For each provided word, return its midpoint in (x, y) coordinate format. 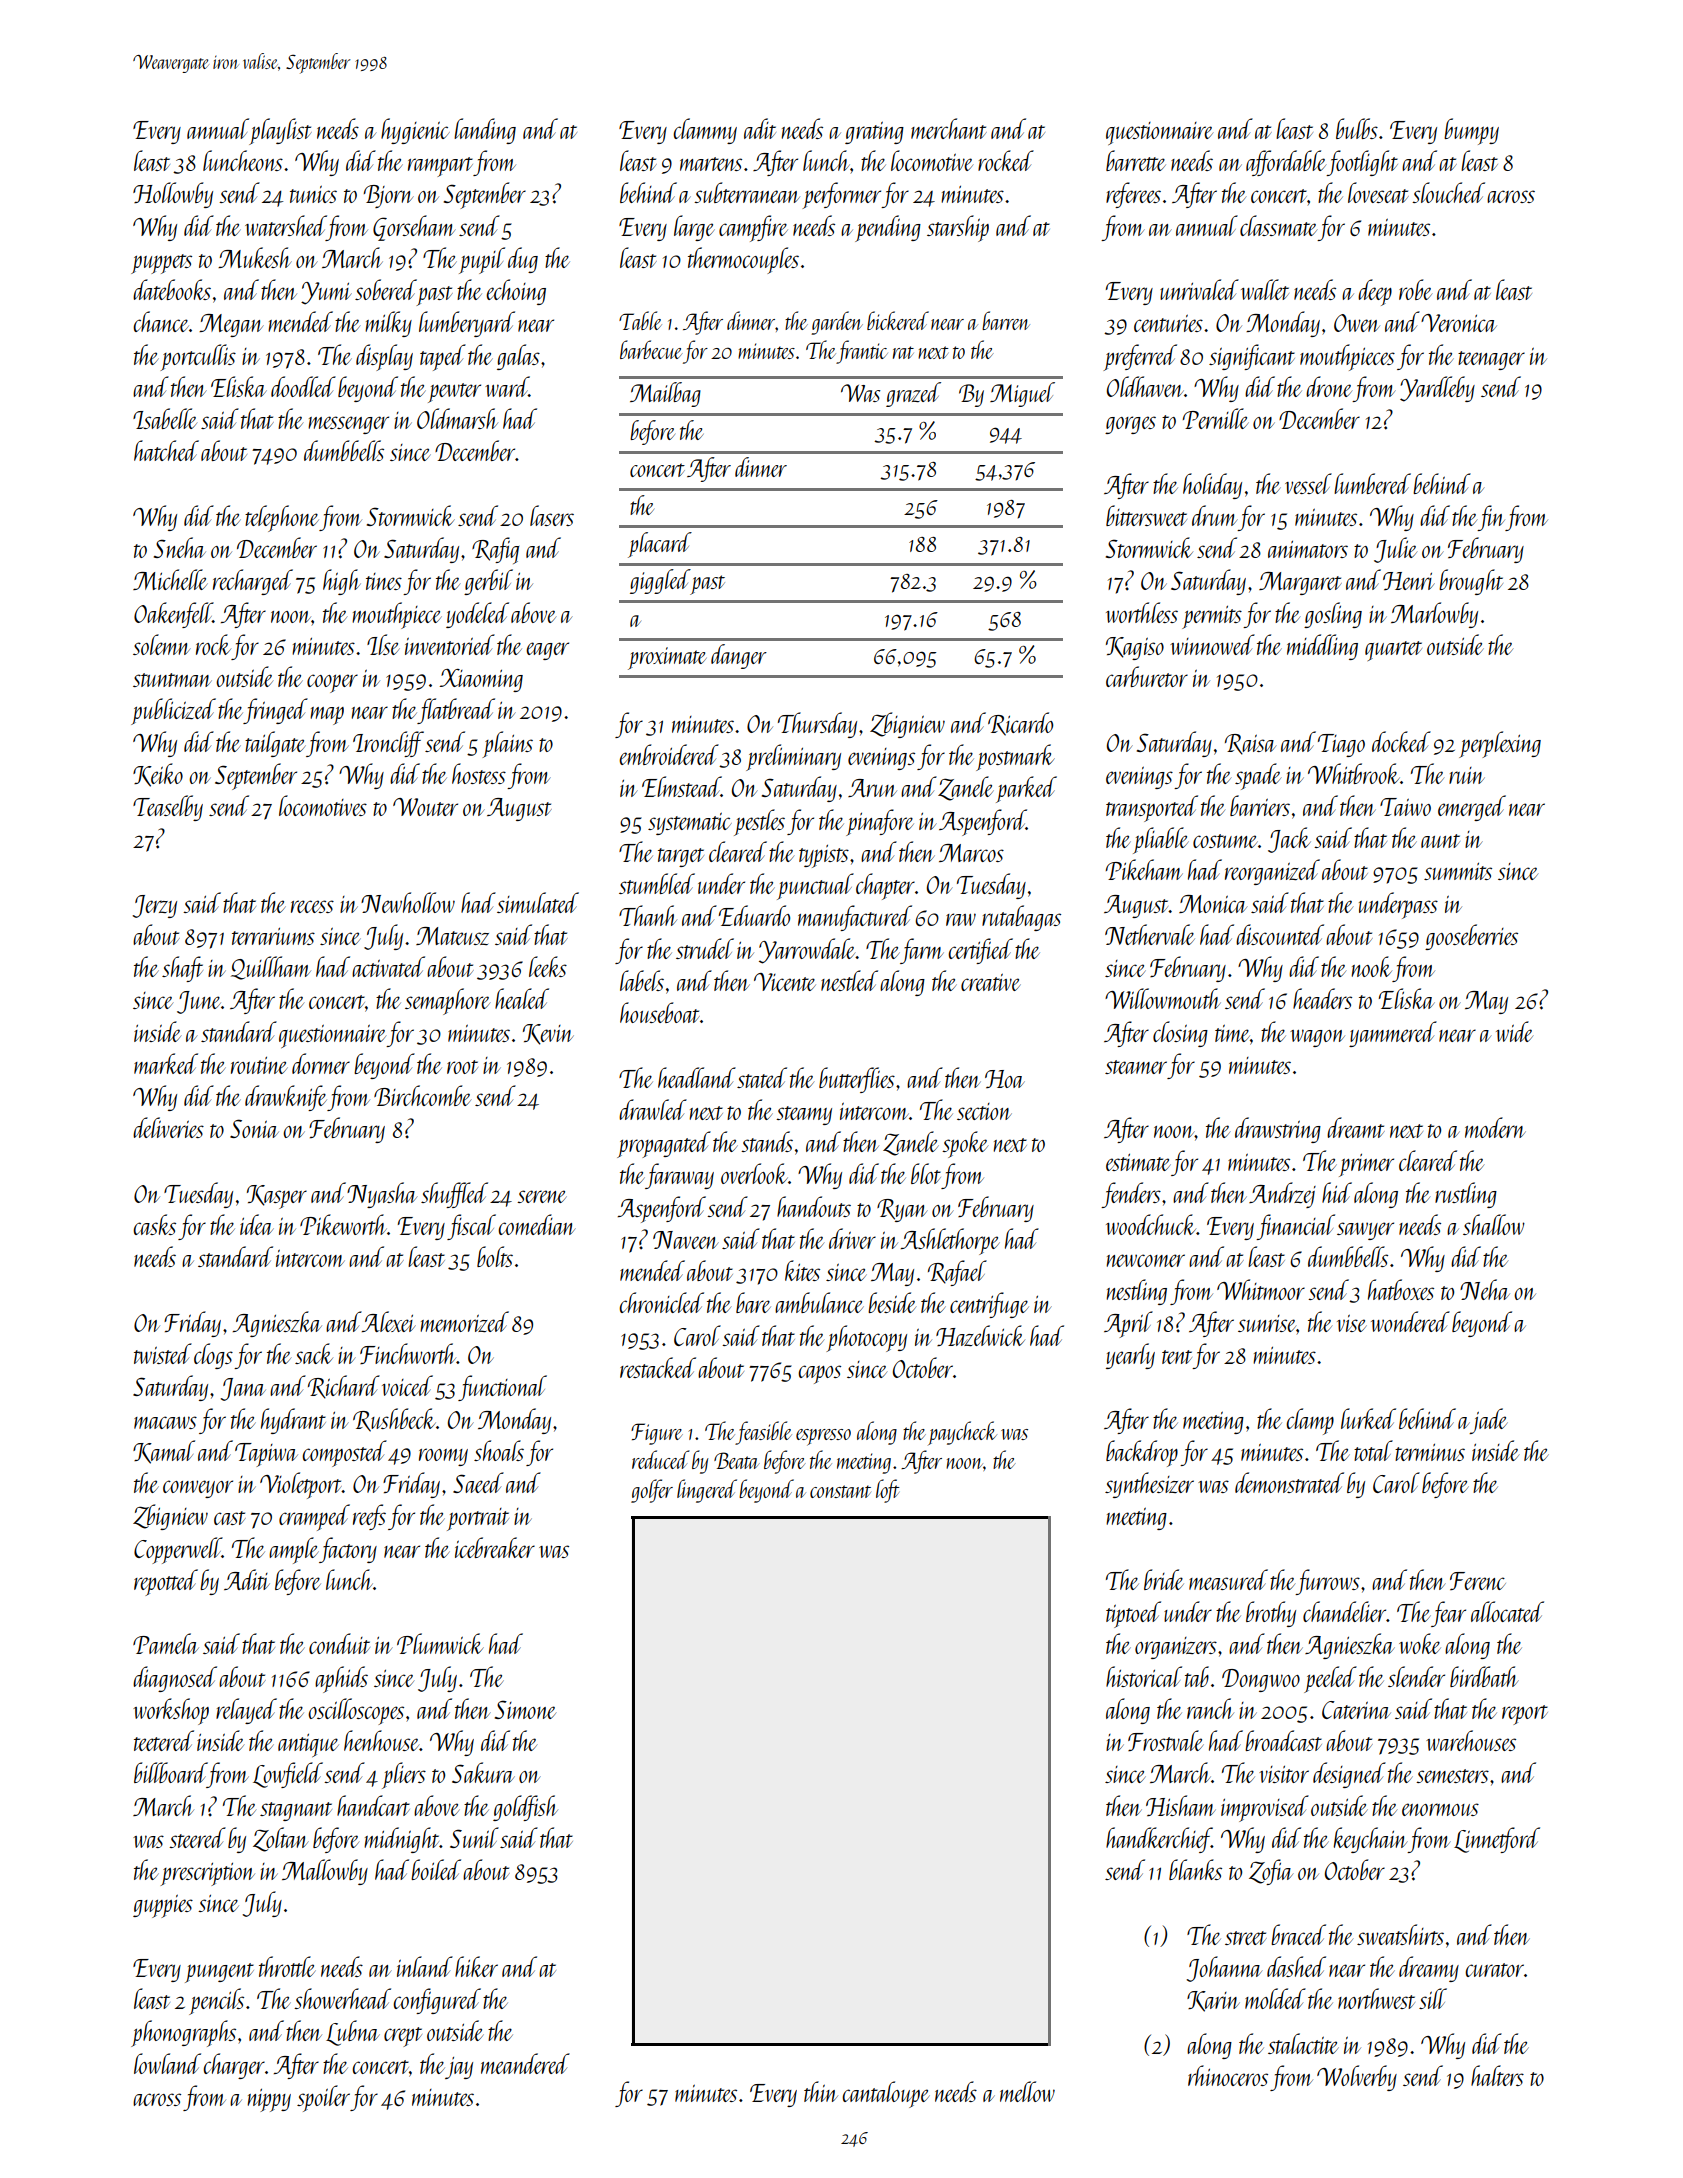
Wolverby (1357, 2078)
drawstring (1278, 1130)
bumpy (1471, 131)
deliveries (168, 1127)
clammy (705, 131)
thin (821, 2091)
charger (234, 2066)
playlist (280, 131)
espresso (823, 1437)
